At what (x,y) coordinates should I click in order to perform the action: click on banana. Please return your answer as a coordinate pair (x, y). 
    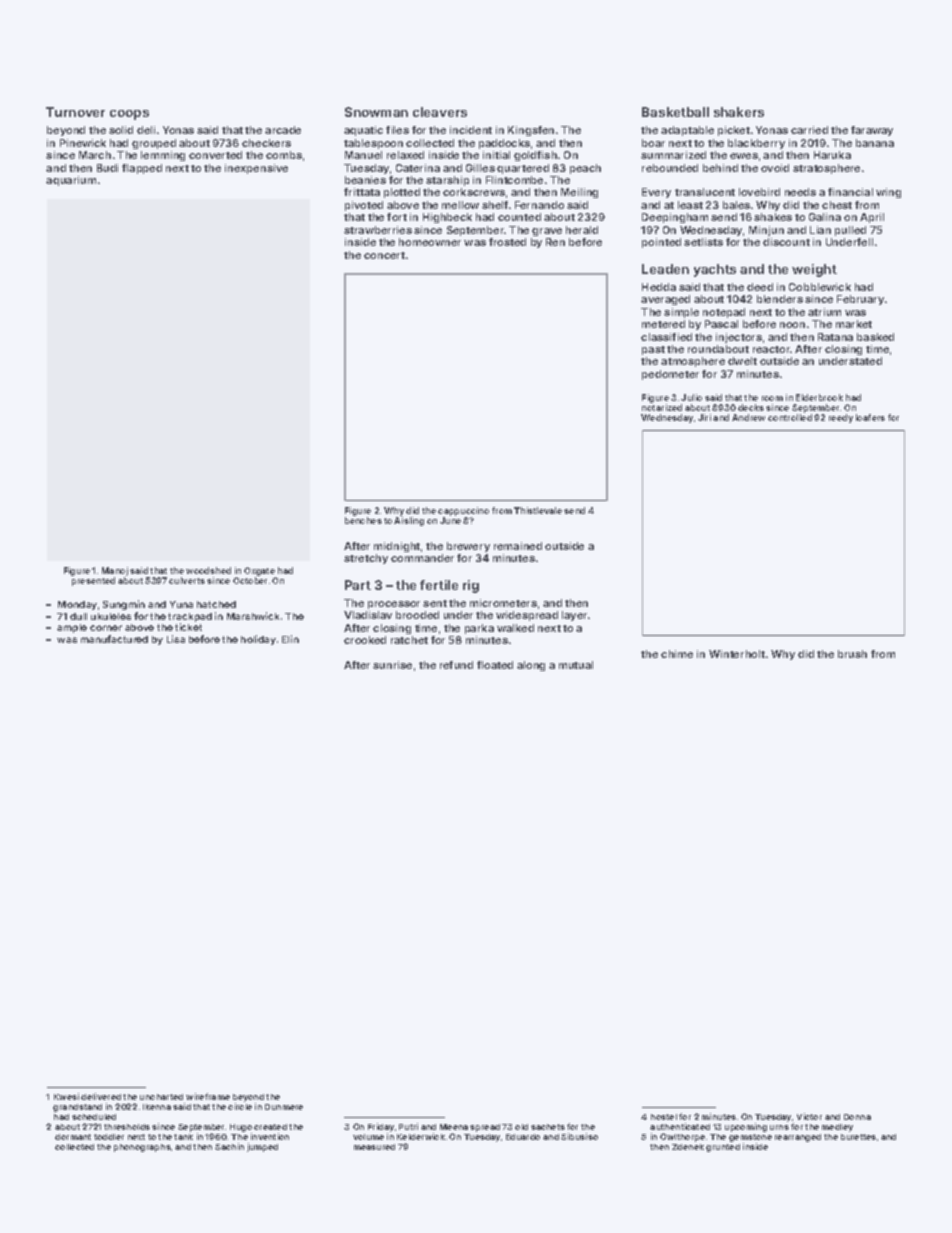
    Looking at the image, I should click on (875, 143).
